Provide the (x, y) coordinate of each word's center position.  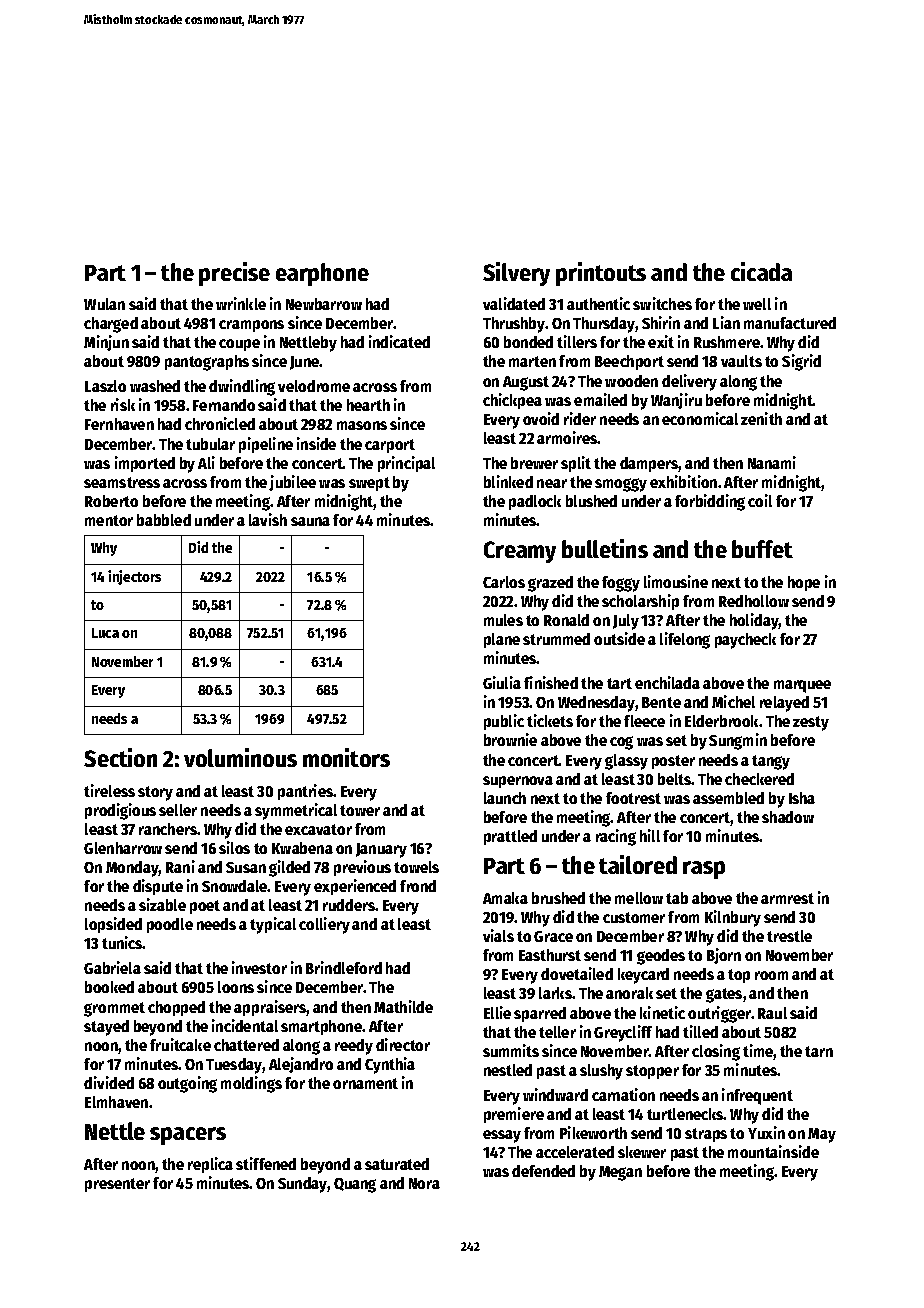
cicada (761, 271)
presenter (117, 1185)
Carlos (504, 582)
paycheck (745, 641)
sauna (310, 521)
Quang (355, 1185)
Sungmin (738, 741)
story (155, 793)
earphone (322, 274)
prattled (510, 837)
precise (234, 274)
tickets (550, 720)
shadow (788, 817)
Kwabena (302, 848)
